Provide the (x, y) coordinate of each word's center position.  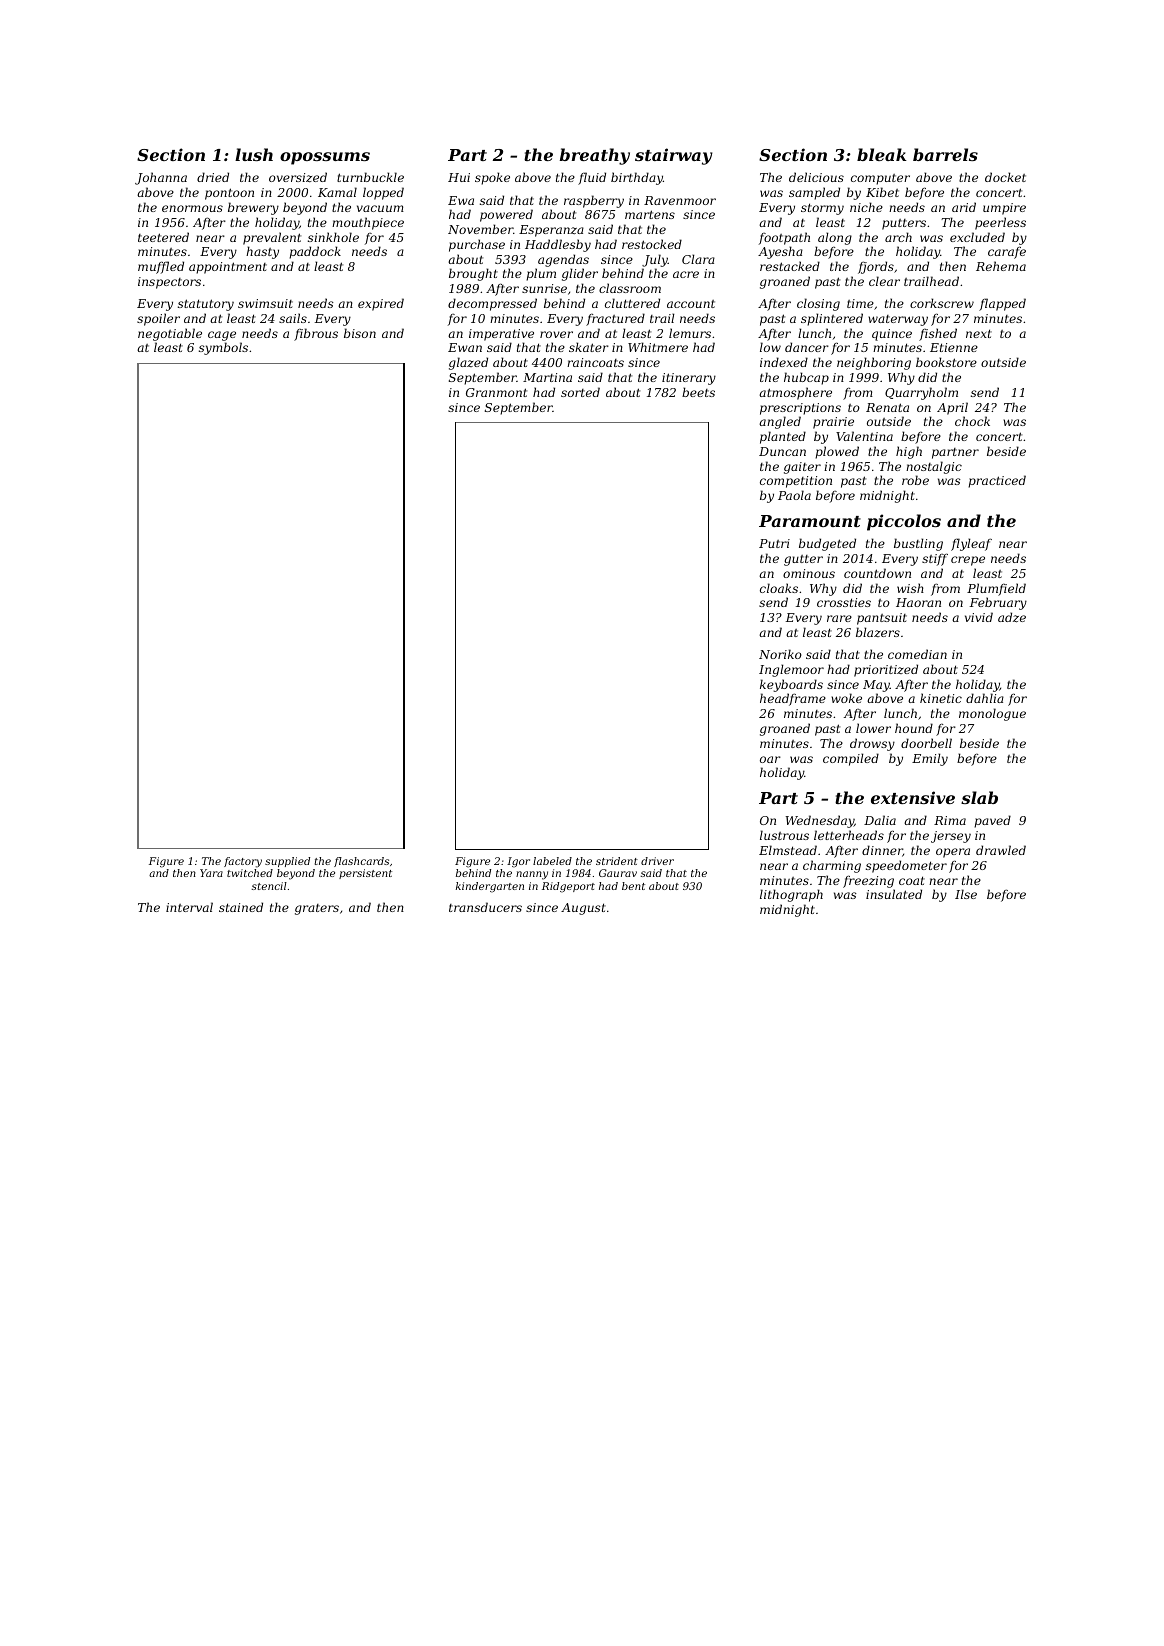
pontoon (229, 194)
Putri (774, 543)
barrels (945, 154)
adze (1012, 617)
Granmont (496, 392)
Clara (698, 259)
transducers (485, 907)
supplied (287, 862)
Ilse (966, 894)
